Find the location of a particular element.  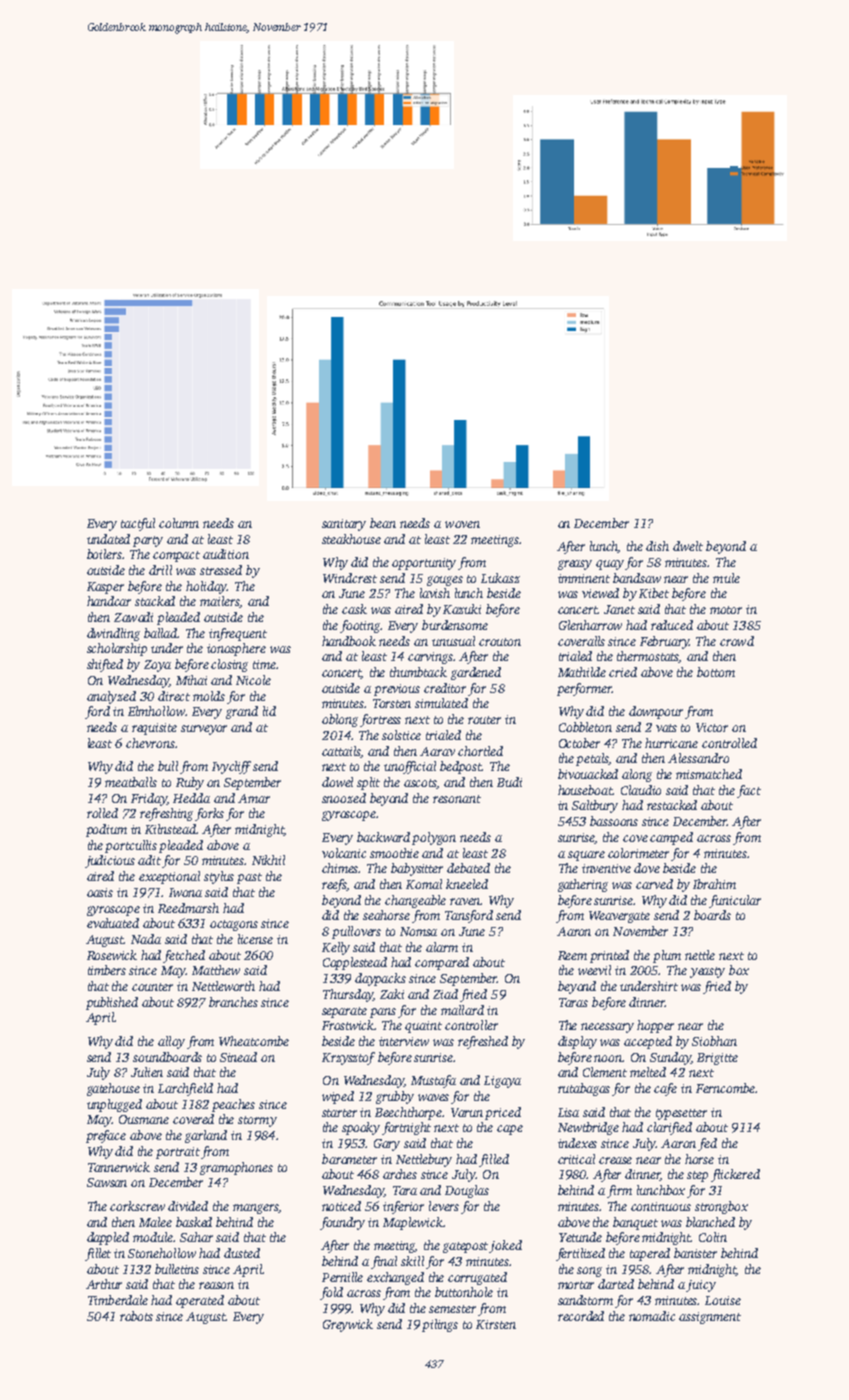

mallard is located at coordinates (462, 1010).
